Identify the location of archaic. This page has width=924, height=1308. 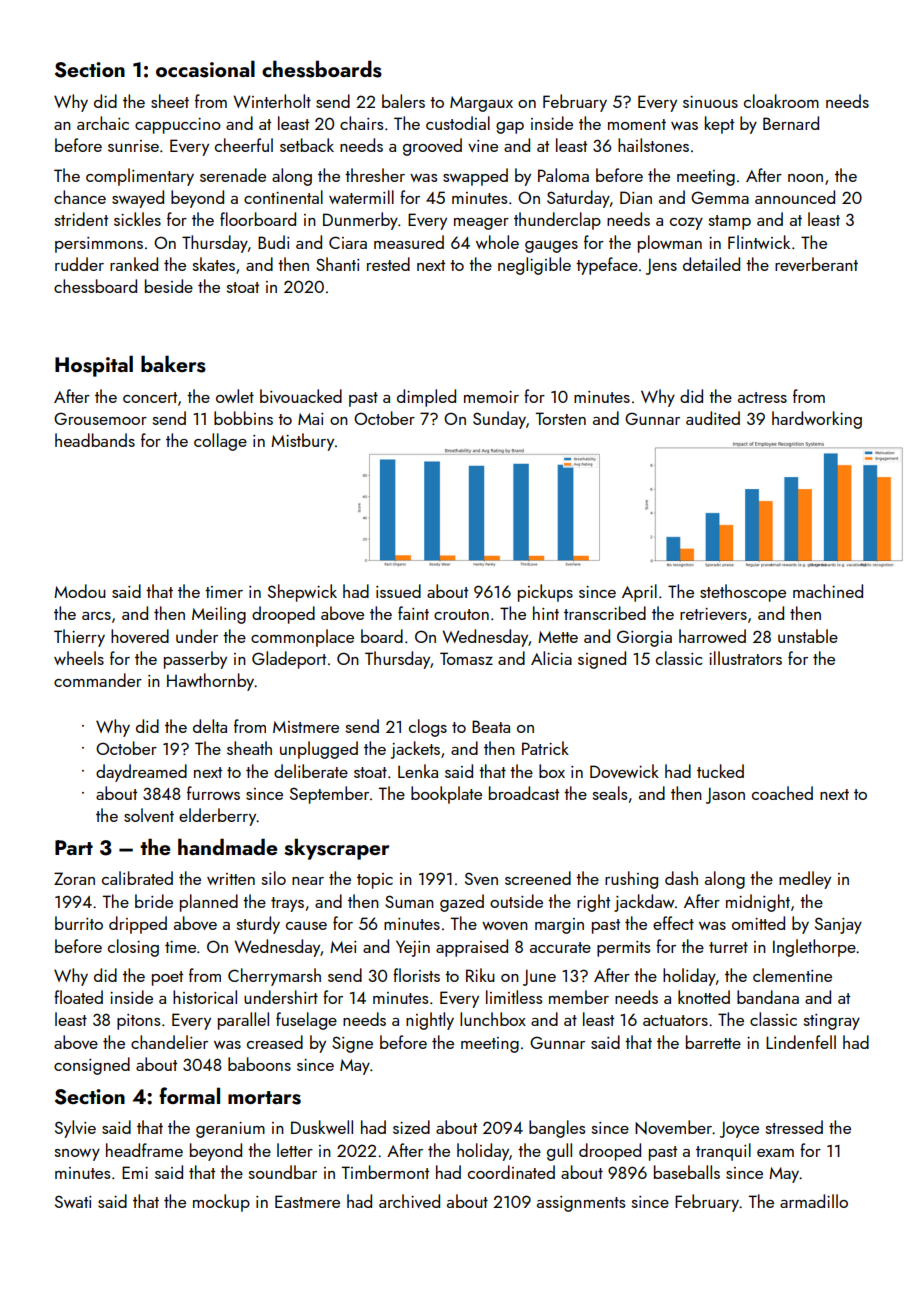
(103, 123).
